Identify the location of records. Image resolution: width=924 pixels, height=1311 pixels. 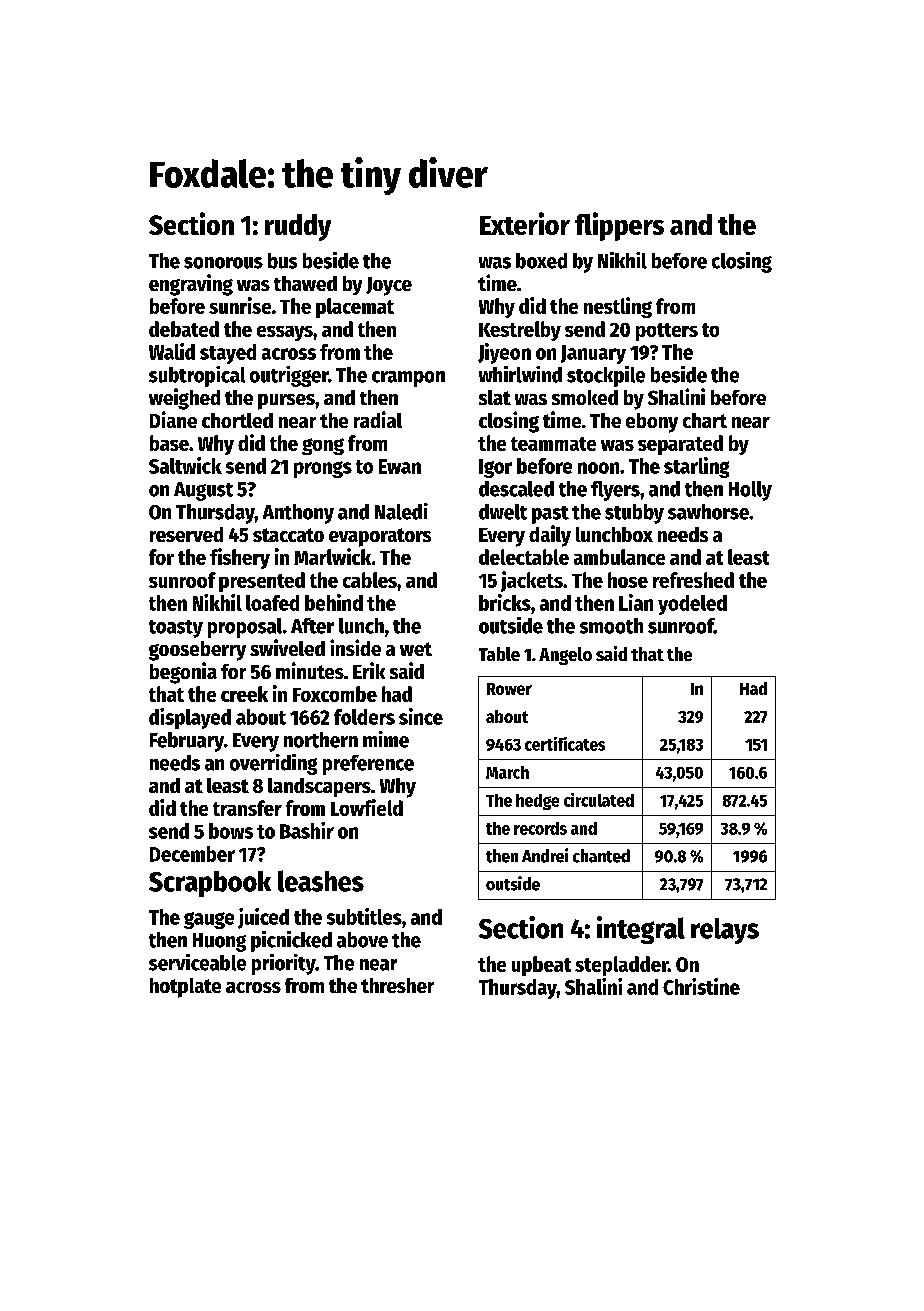
(540, 828).
